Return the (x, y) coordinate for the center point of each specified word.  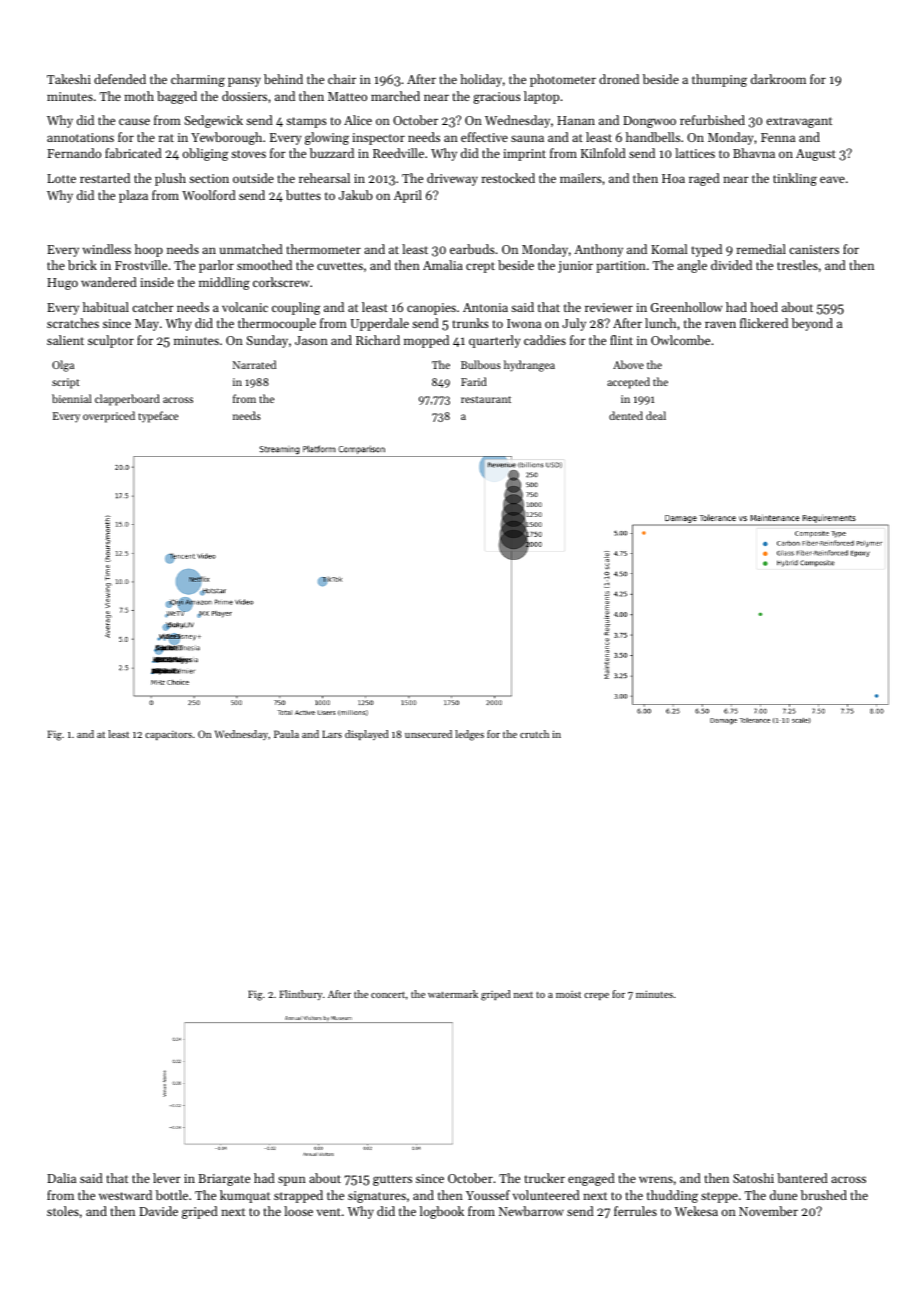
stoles (63, 1211)
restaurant (486, 399)
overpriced (109, 417)
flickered (764, 323)
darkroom (778, 79)
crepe (596, 996)
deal (656, 415)
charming (198, 80)
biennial (72, 398)
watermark (453, 994)
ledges (469, 735)
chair (342, 79)
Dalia (61, 1178)
